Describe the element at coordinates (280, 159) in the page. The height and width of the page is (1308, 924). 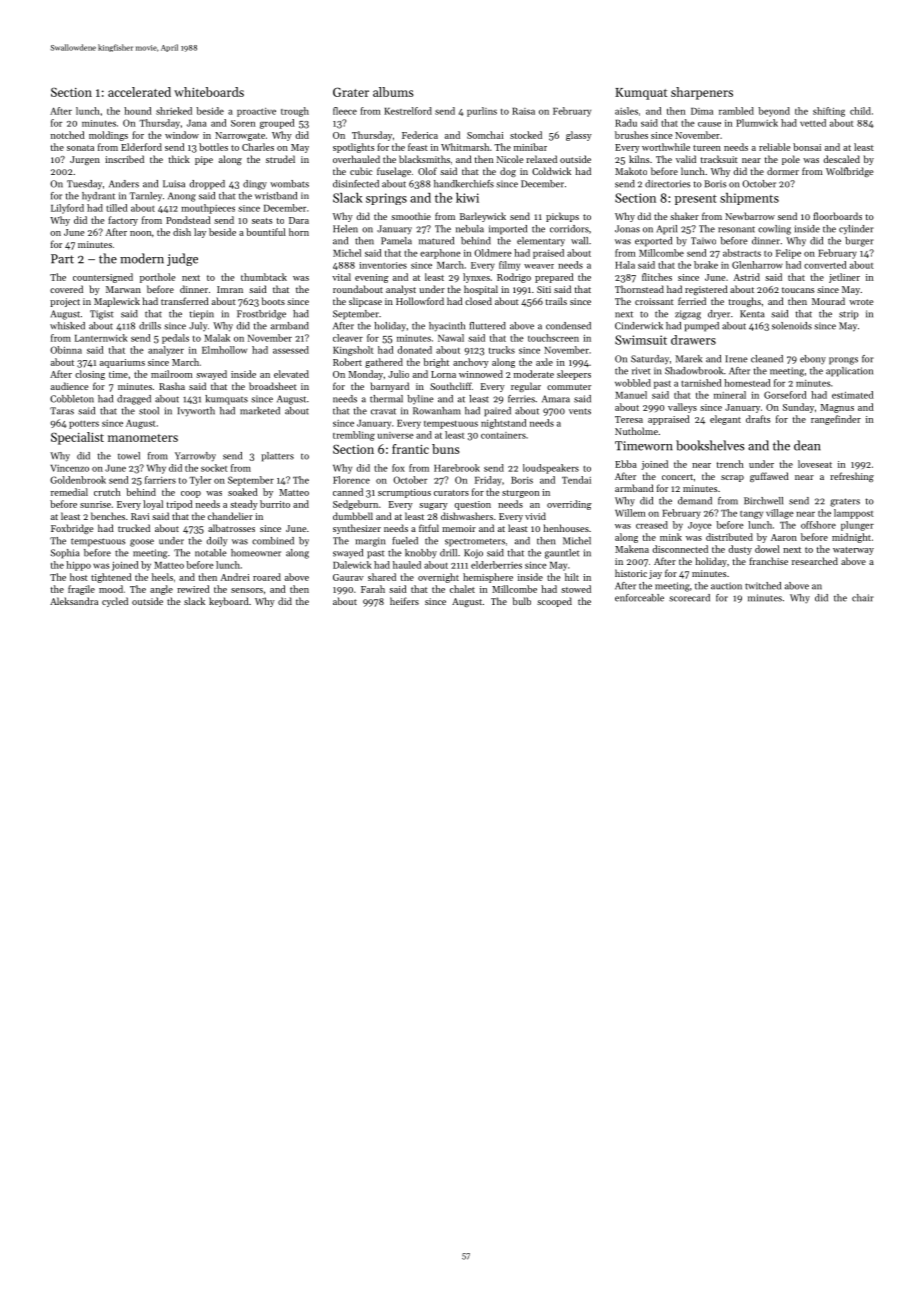
I see `strudel` at that location.
